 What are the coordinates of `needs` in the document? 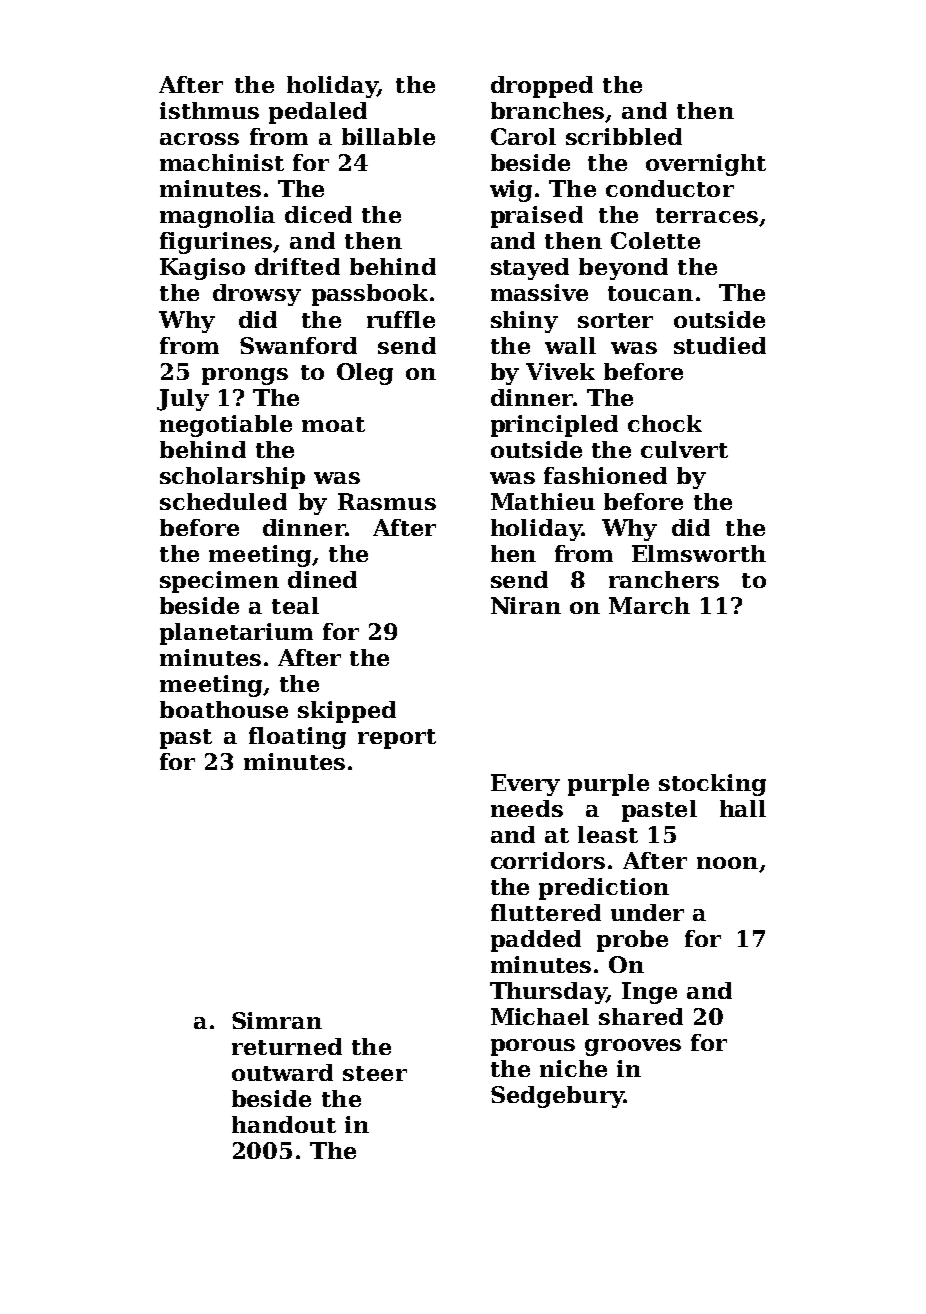 It's located at (527, 808).
